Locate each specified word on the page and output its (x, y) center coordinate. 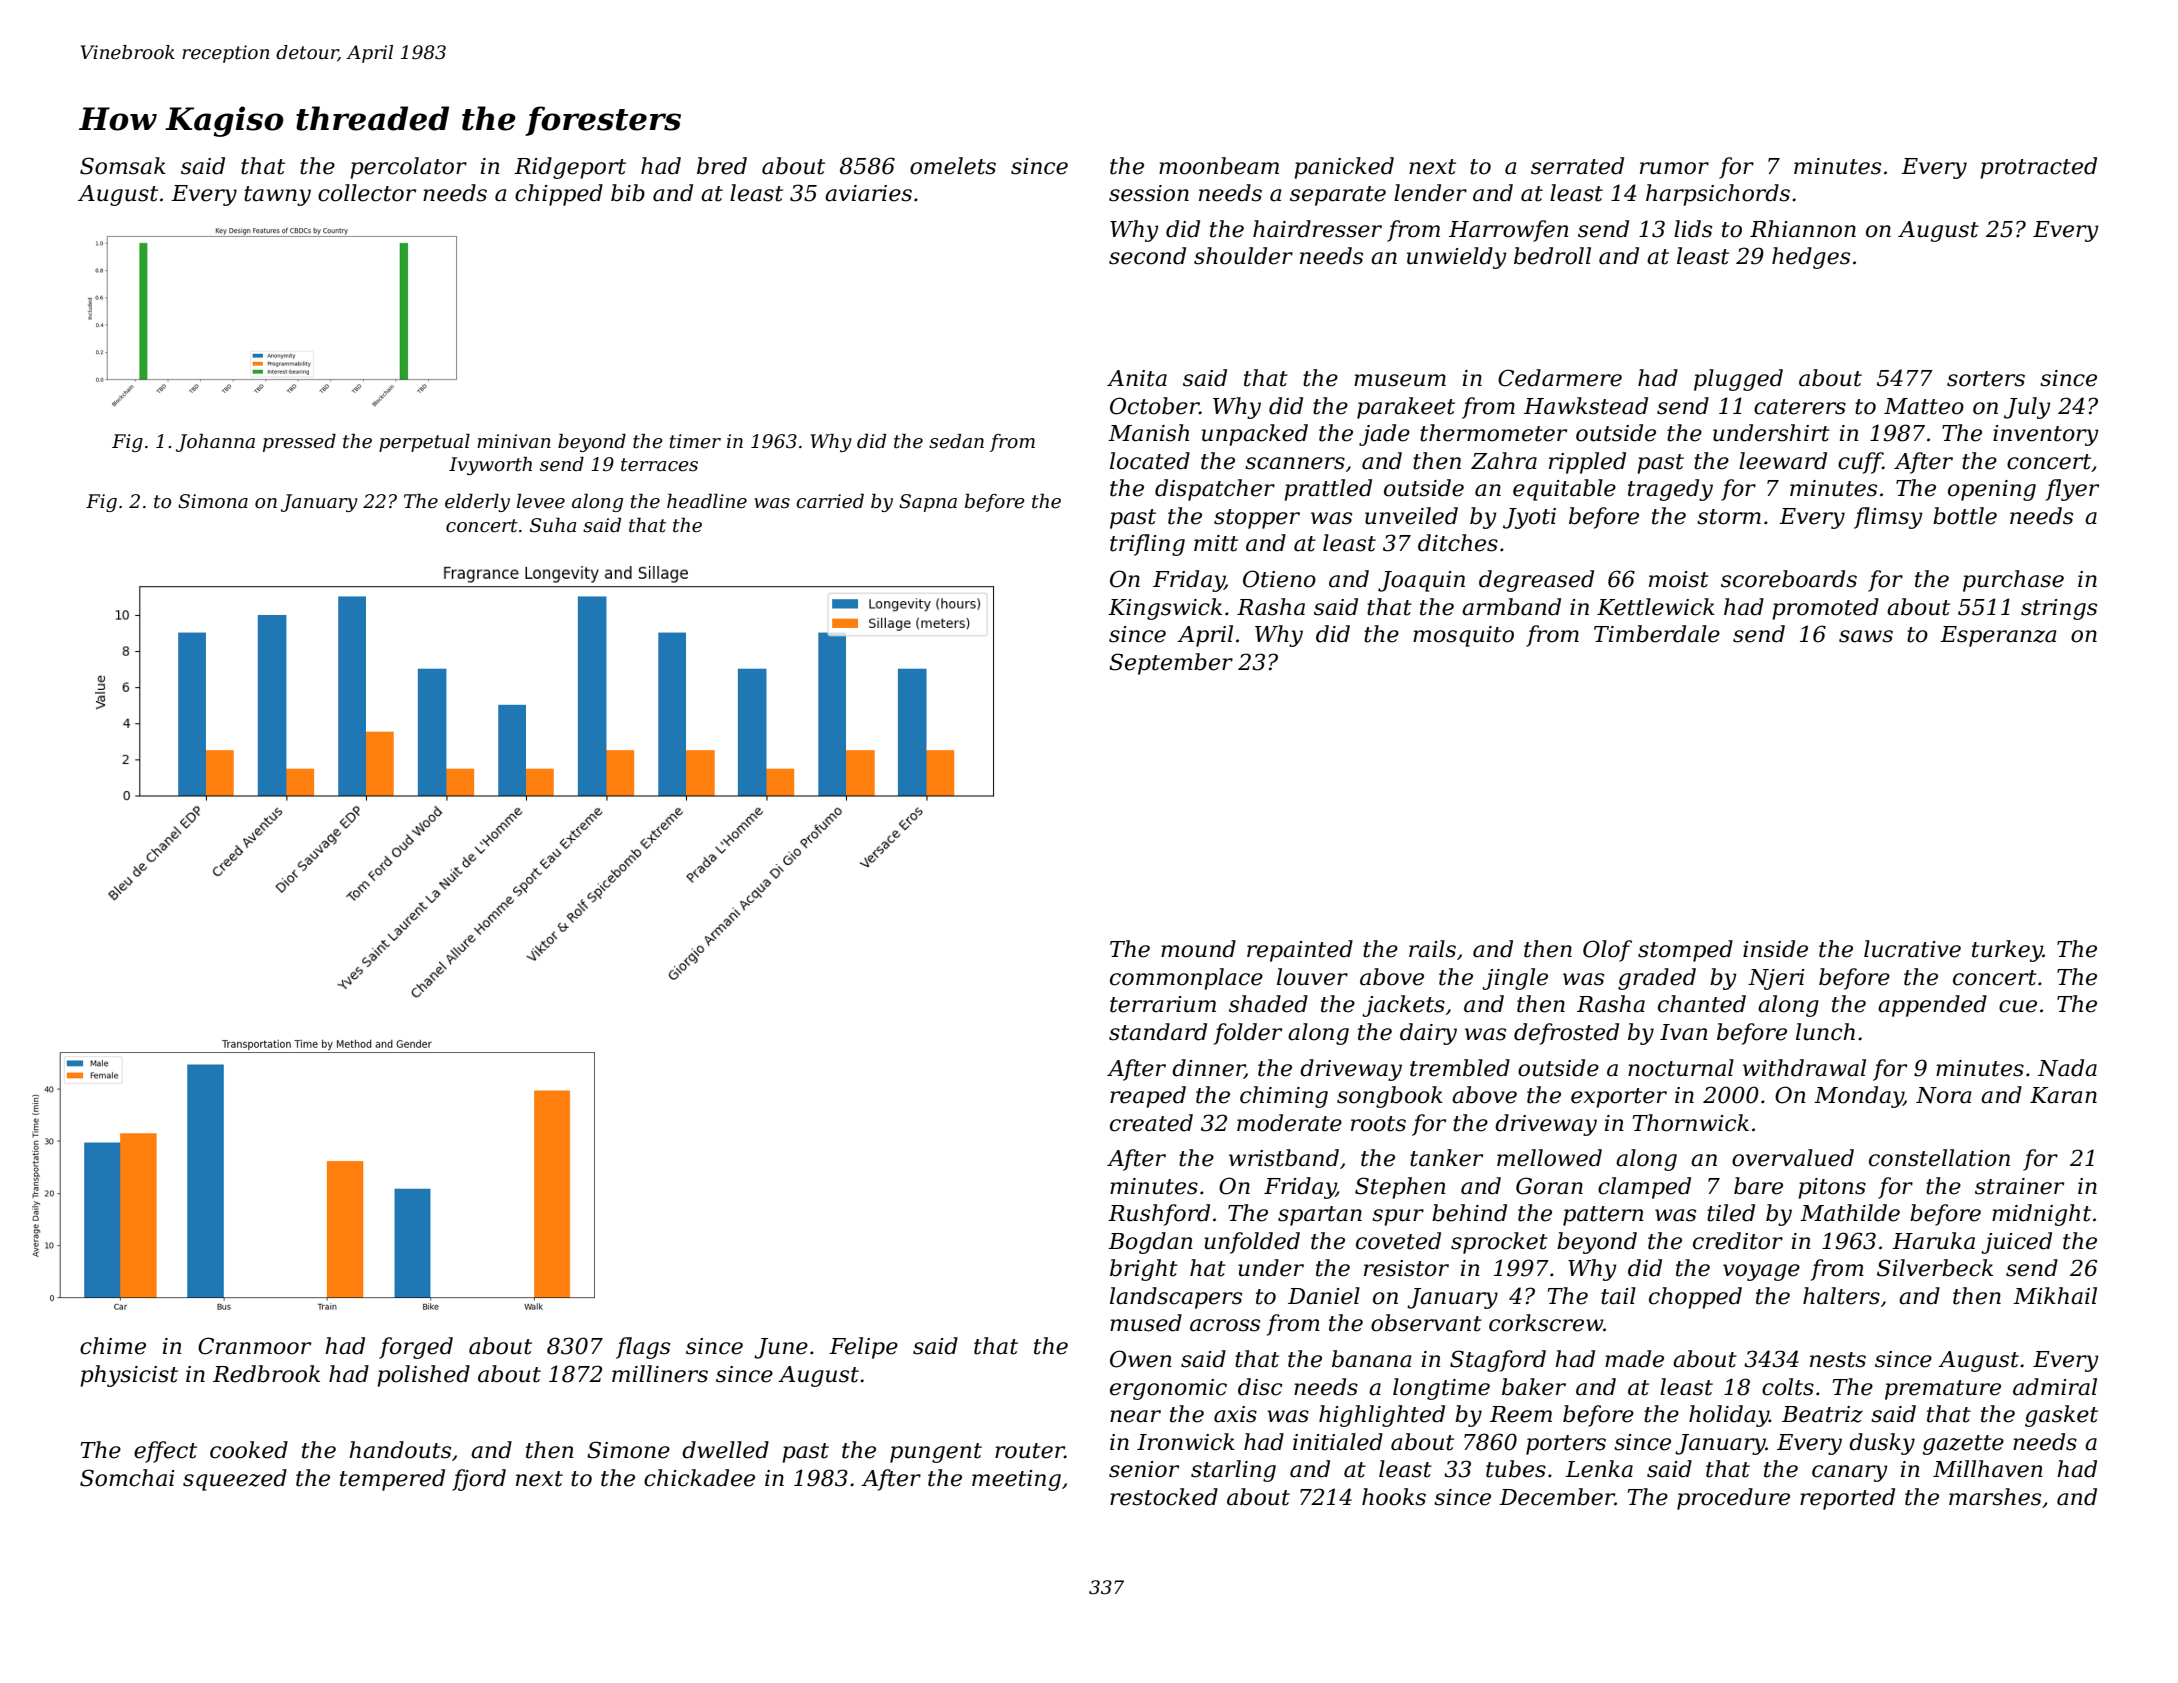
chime (113, 1346)
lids (1693, 229)
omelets (953, 166)
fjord (479, 1480)
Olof (1607, 951)
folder (1248, 1034)
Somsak (123, 166)
